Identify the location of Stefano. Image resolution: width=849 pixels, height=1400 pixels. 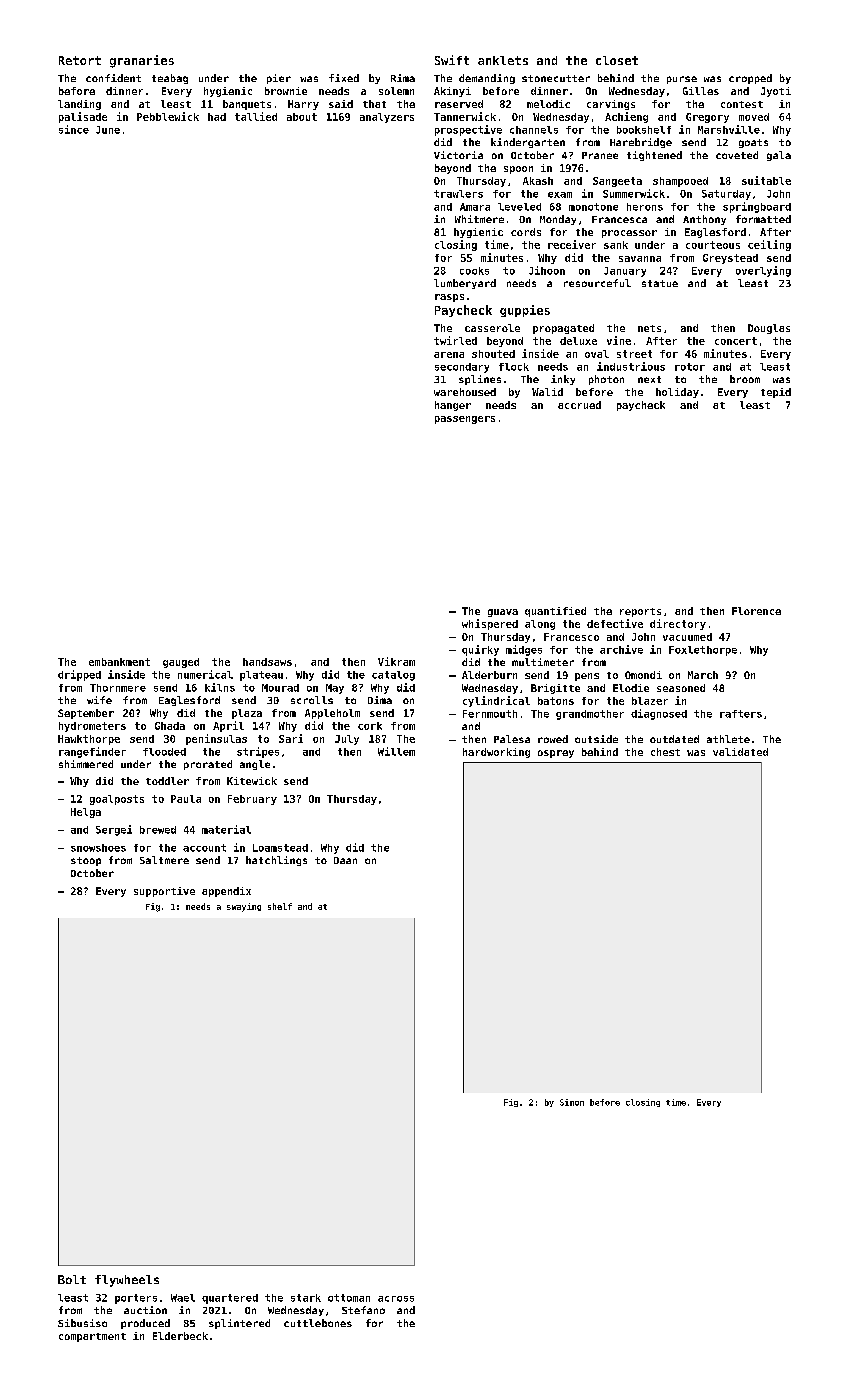
(363, 1310).
